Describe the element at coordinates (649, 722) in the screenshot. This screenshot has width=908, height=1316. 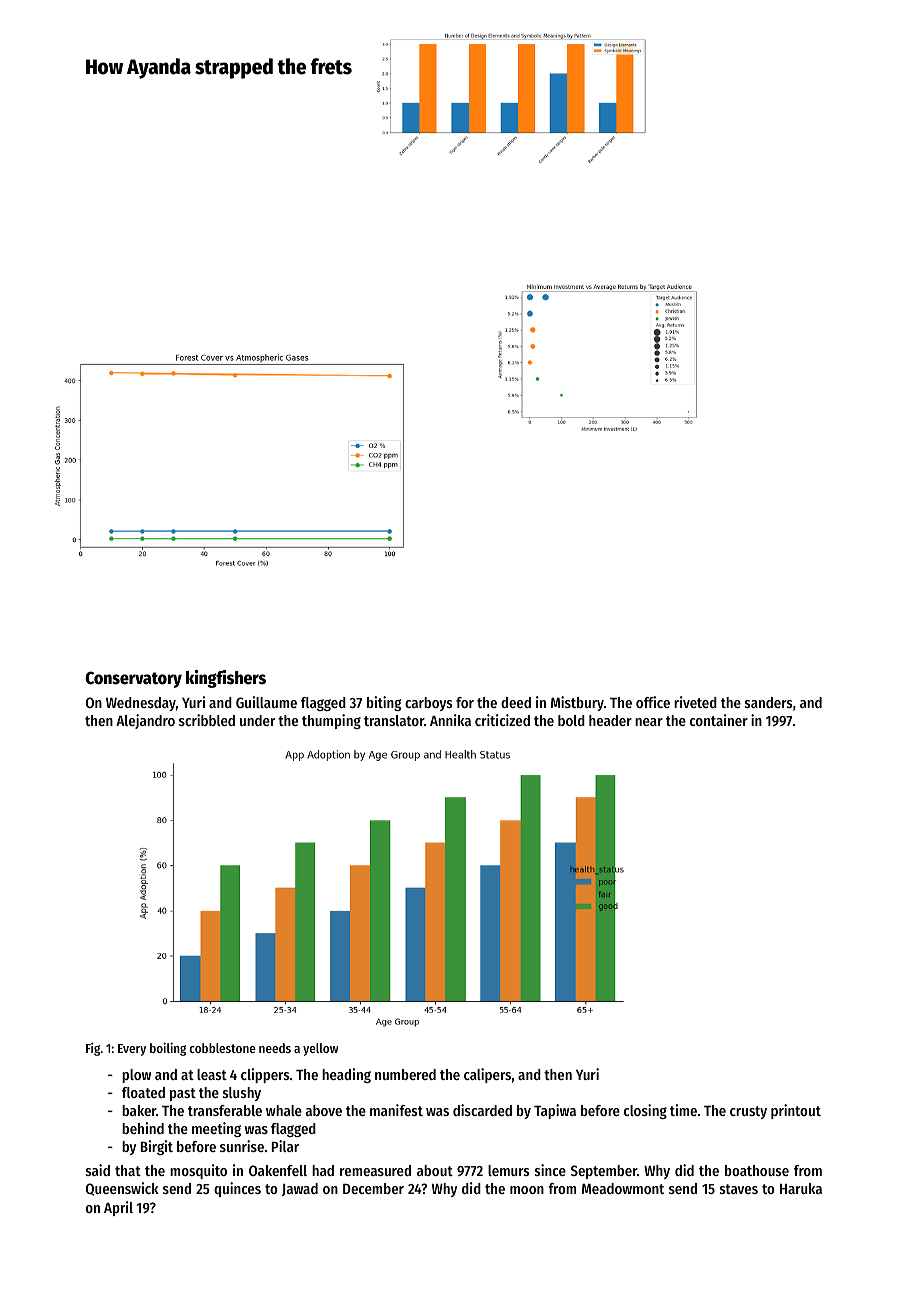
I see `near` at that location.
